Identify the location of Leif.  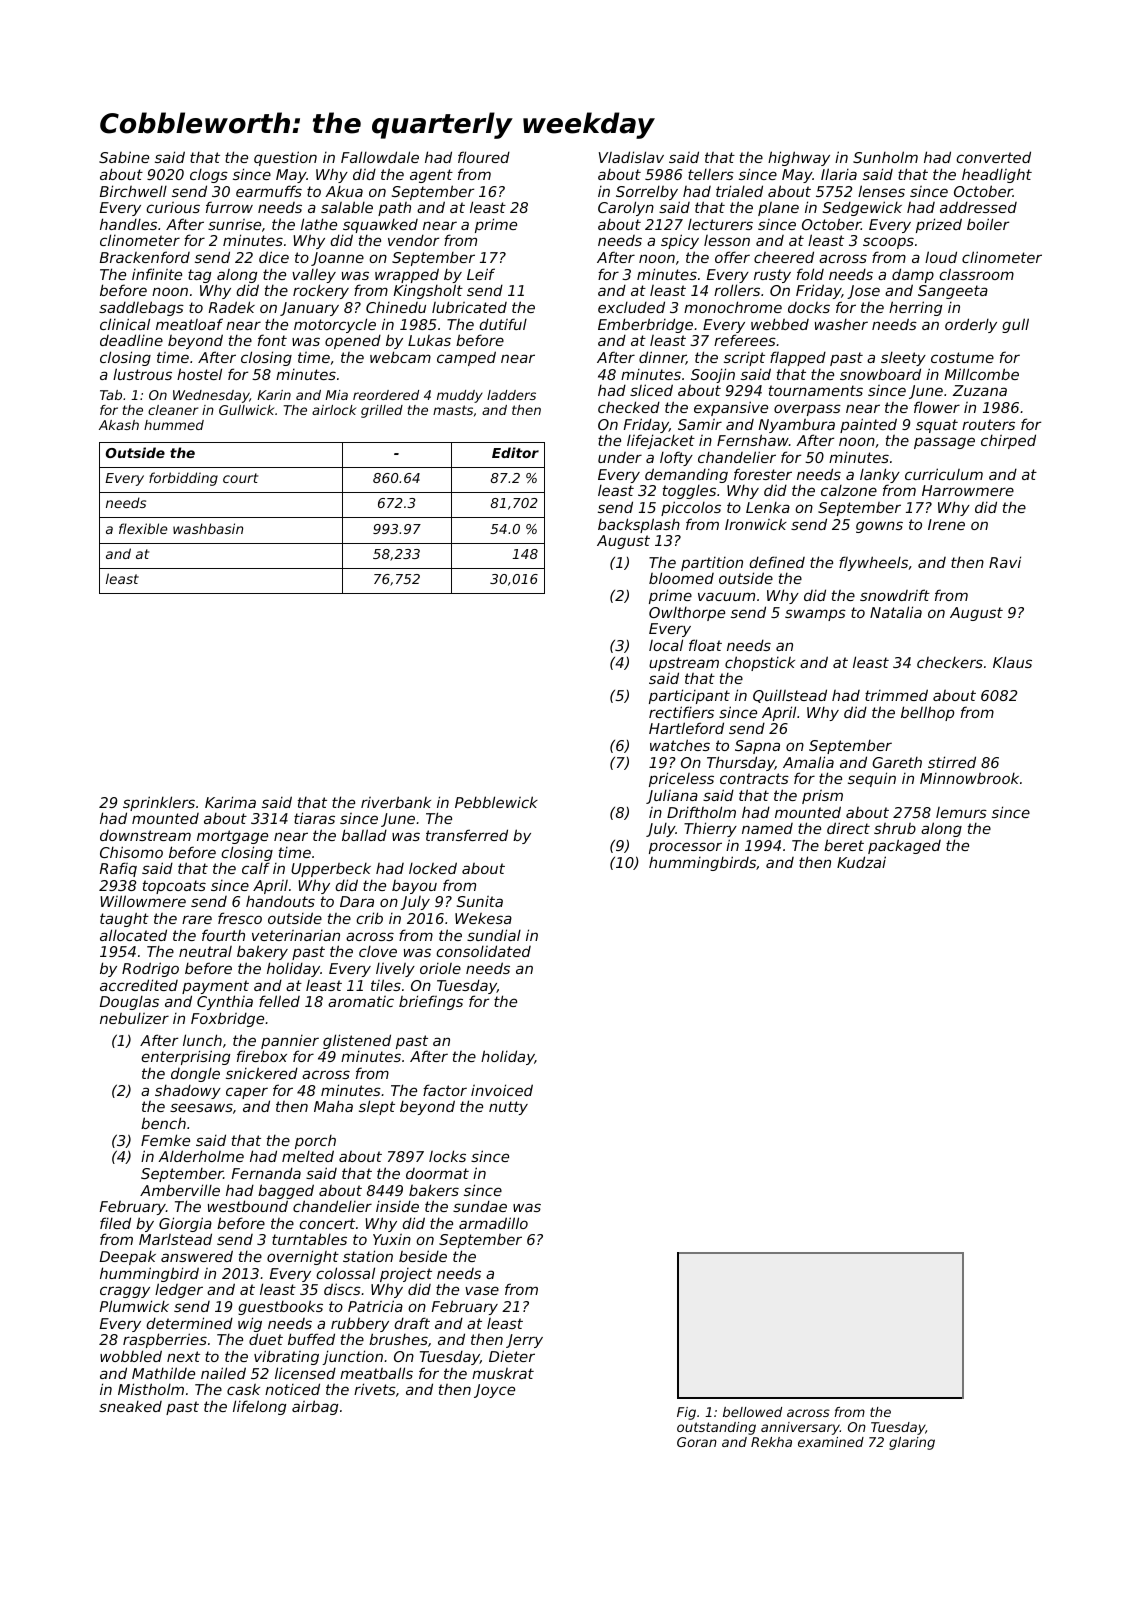
(481, 274).
